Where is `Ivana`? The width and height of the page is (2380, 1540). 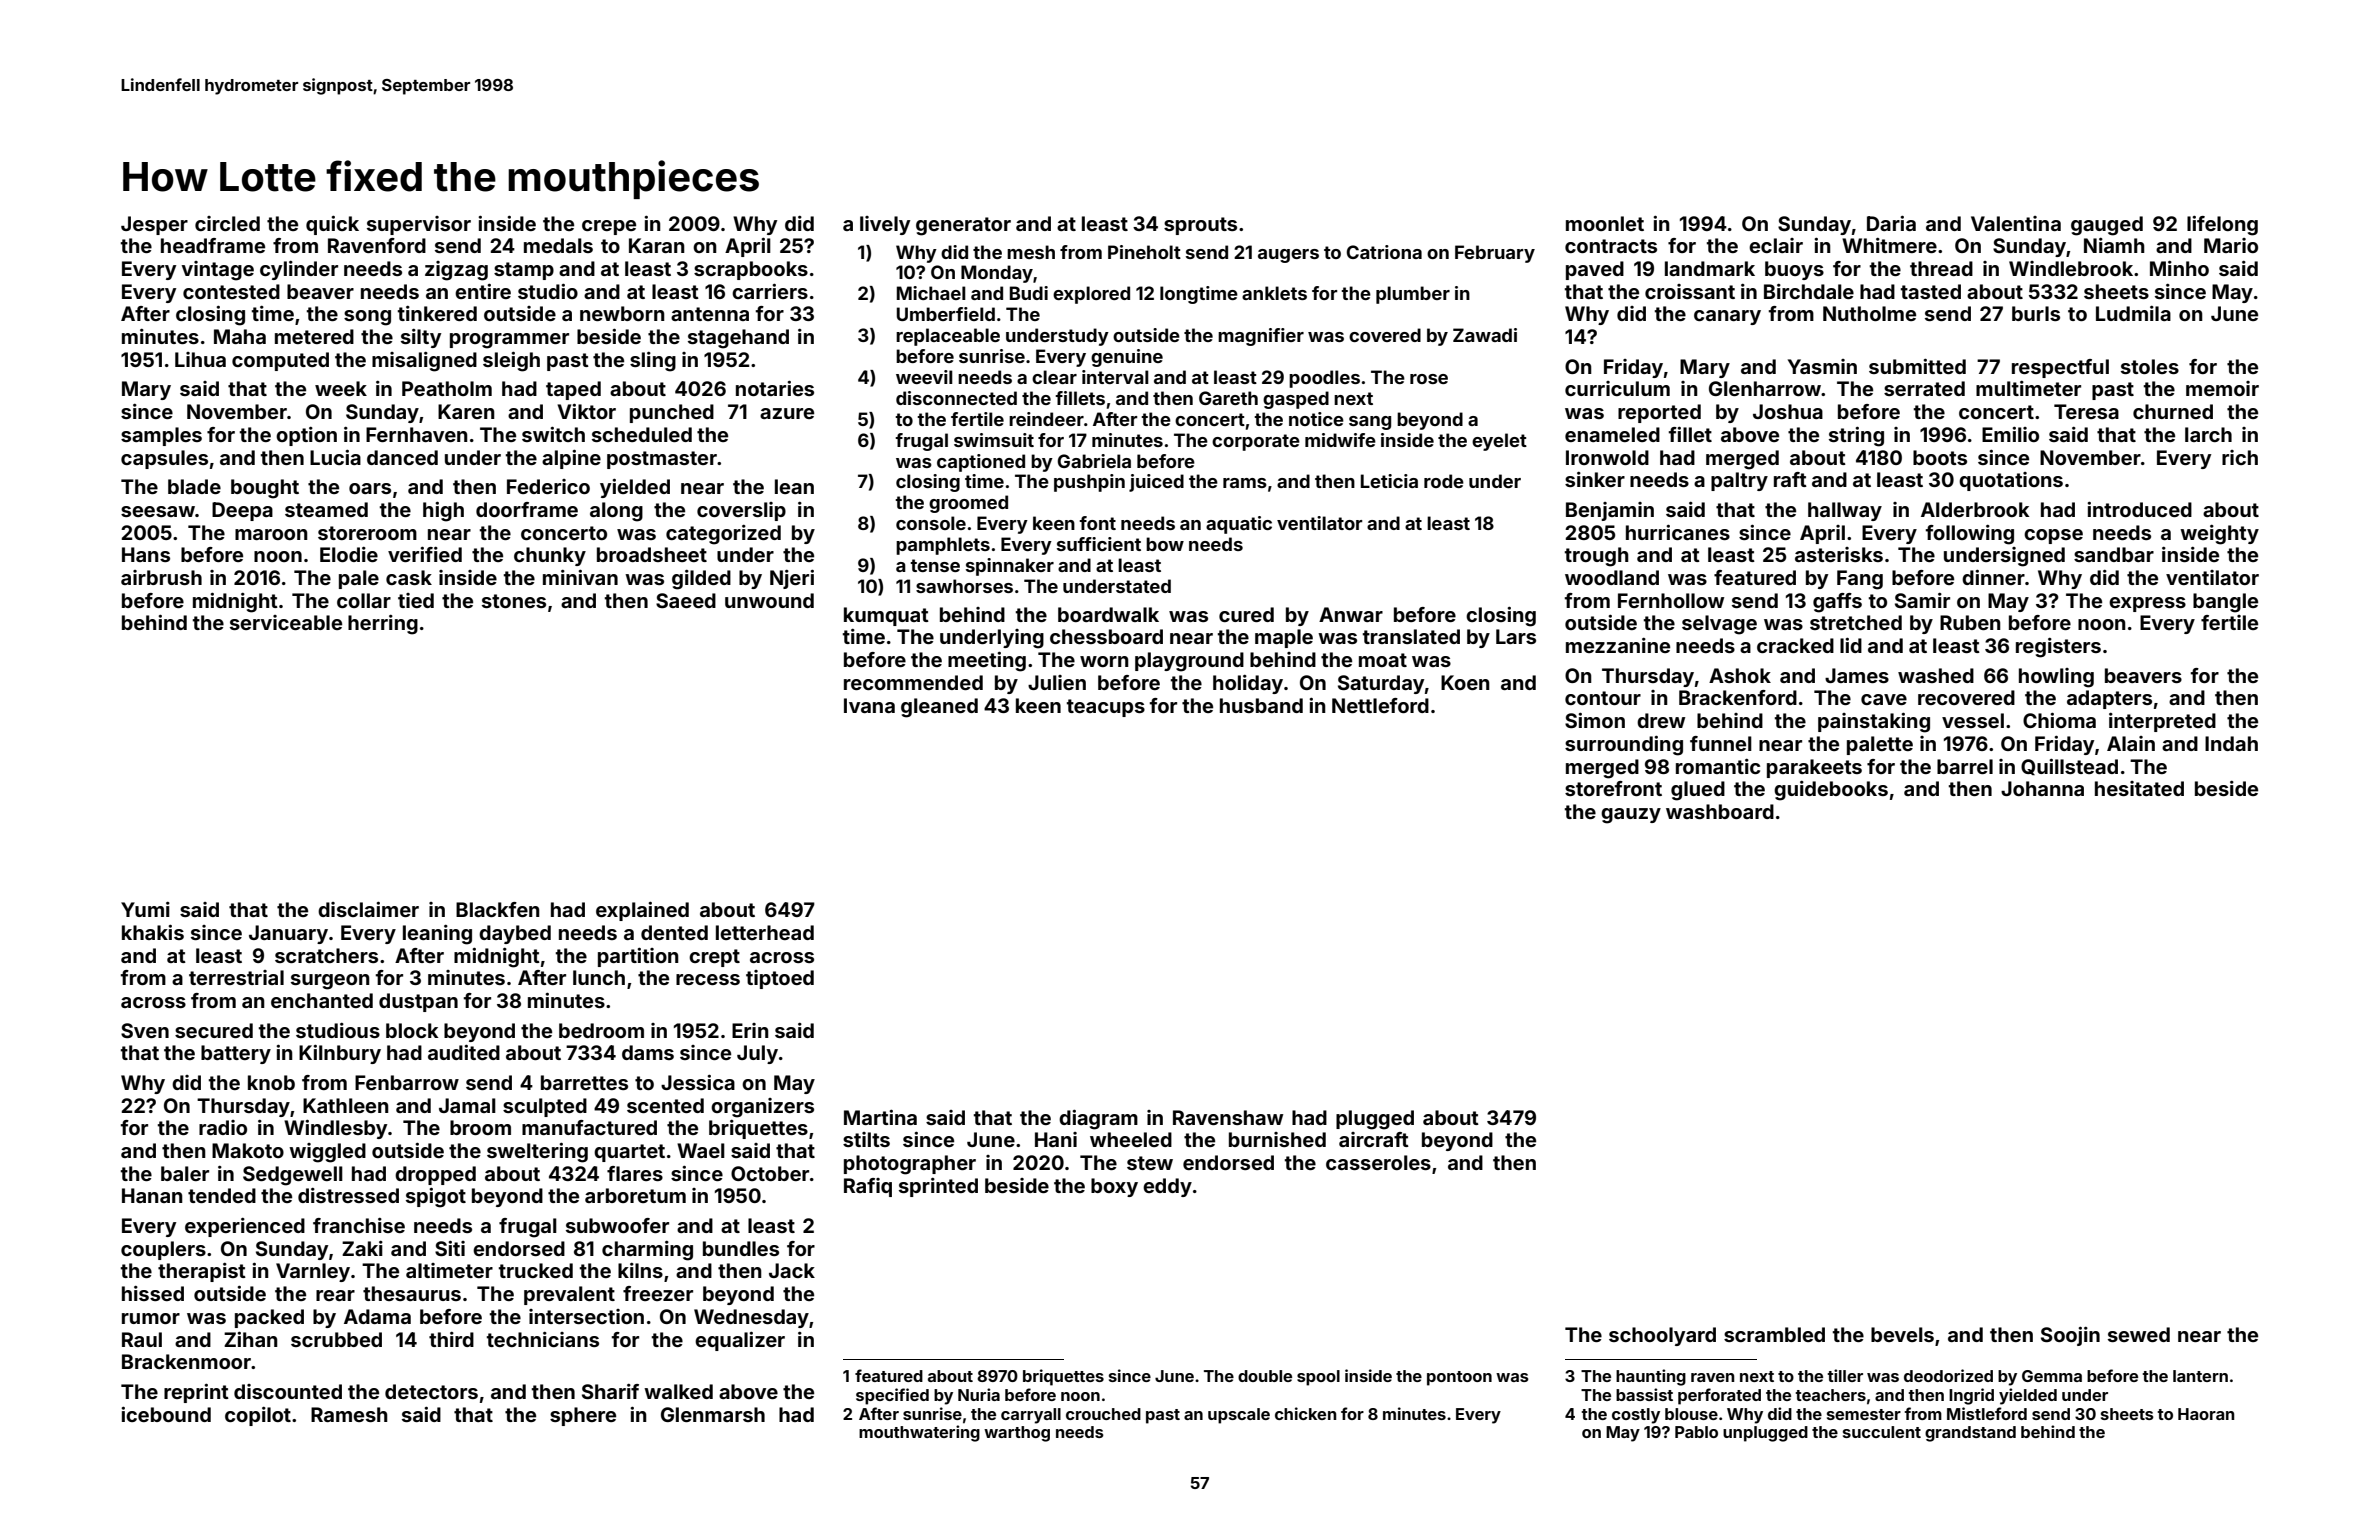
Ivana is located at coordinates (869, 705).
